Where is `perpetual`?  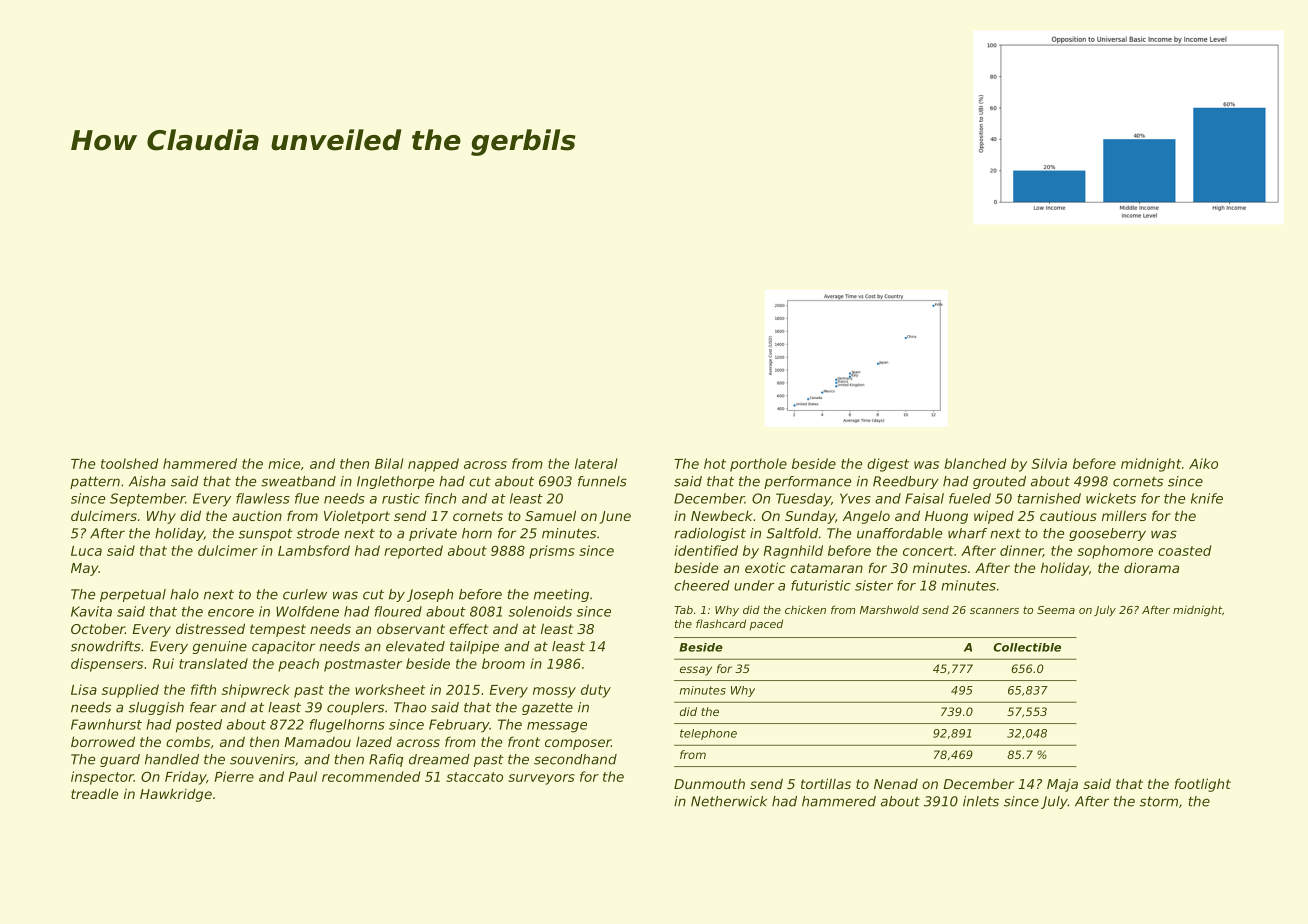 perpetual is located at coordinates (133, 595).
